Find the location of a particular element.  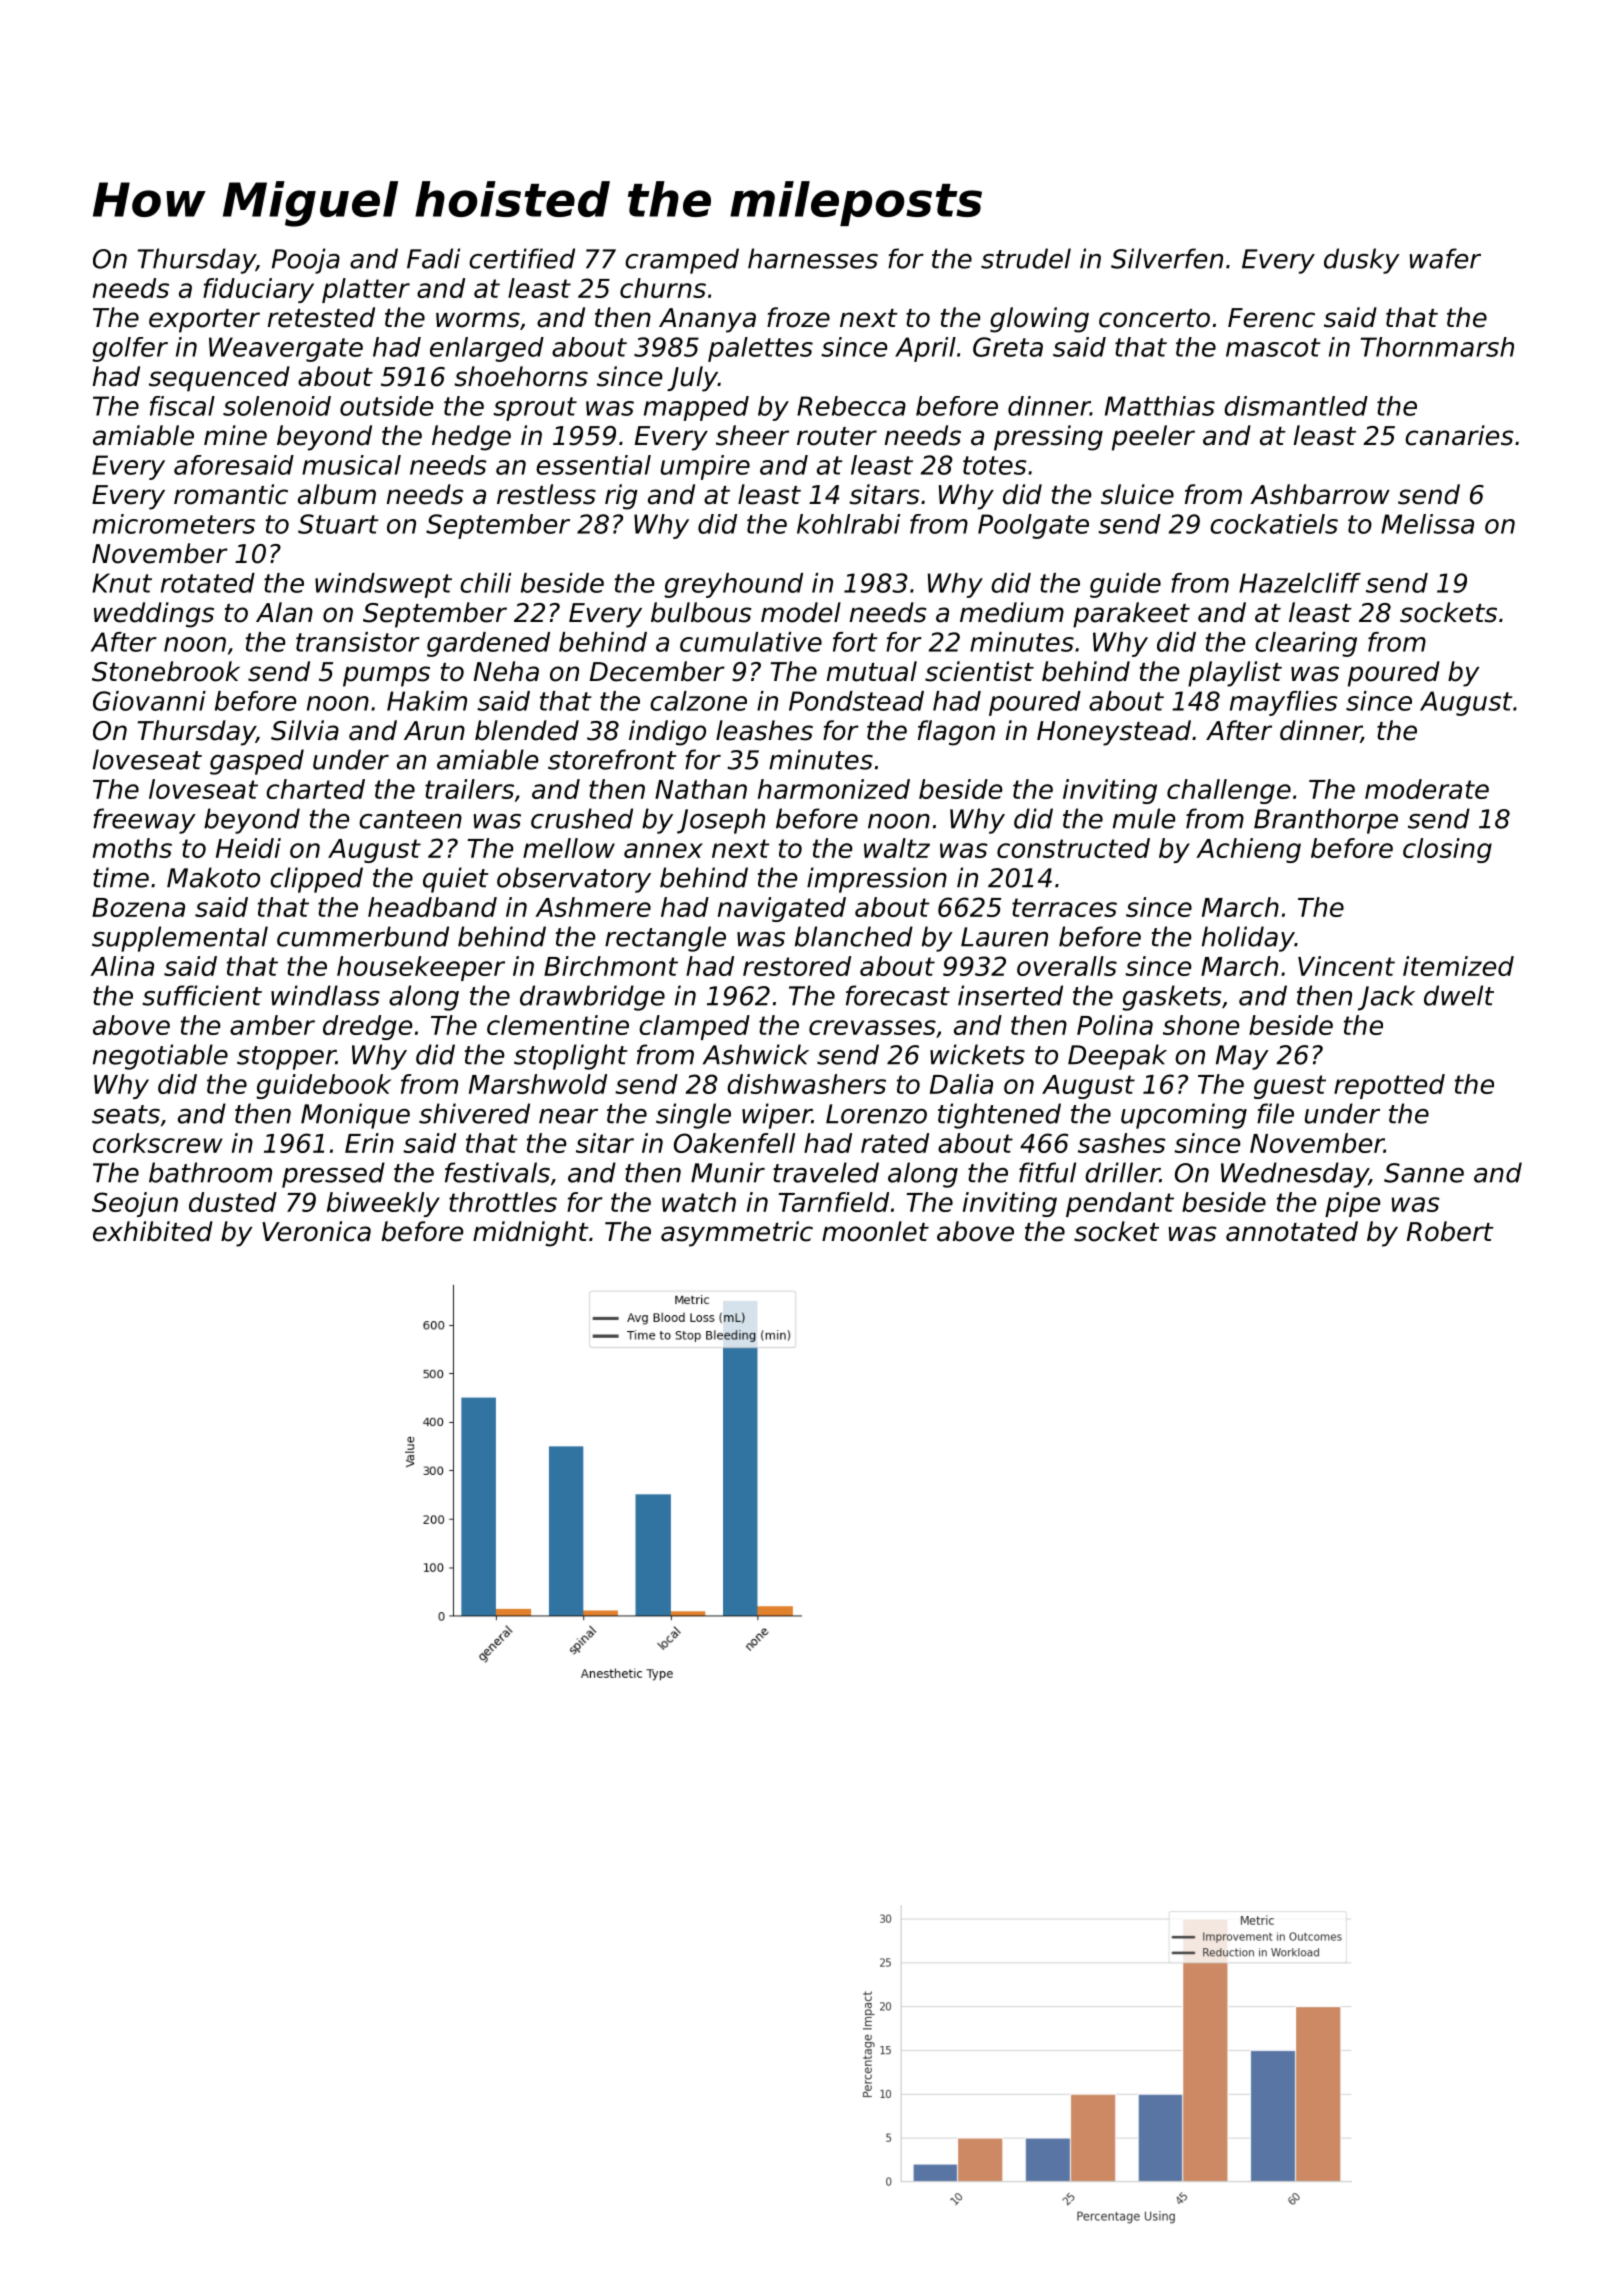

rotated is located at coordinates (208, 583).
